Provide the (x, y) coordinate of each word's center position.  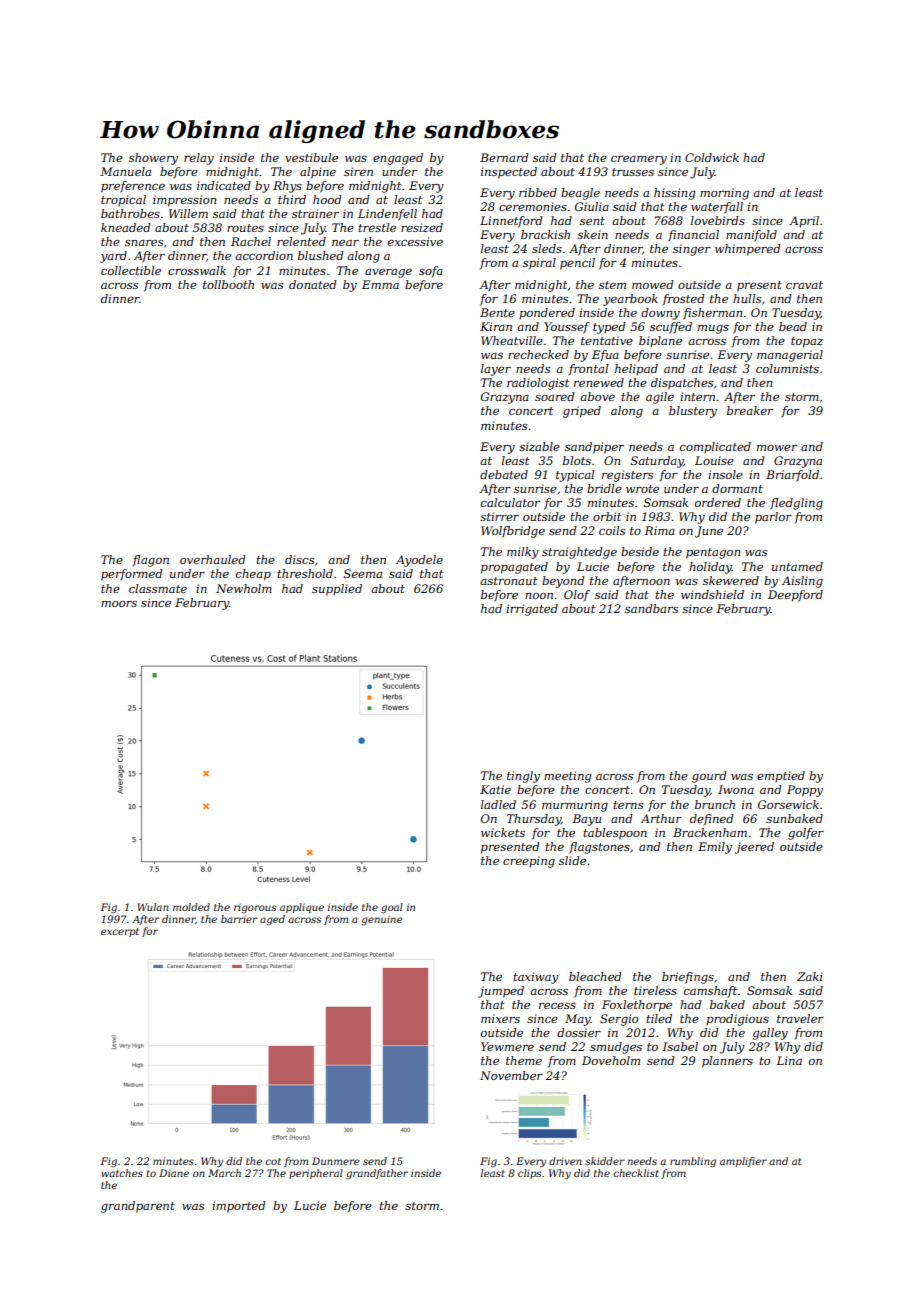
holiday (710, 568)
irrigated (532, 610)
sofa (431, 272)
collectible (131, 270)
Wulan (153, 907)
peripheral (316, 1174)
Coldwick (712, 157)
